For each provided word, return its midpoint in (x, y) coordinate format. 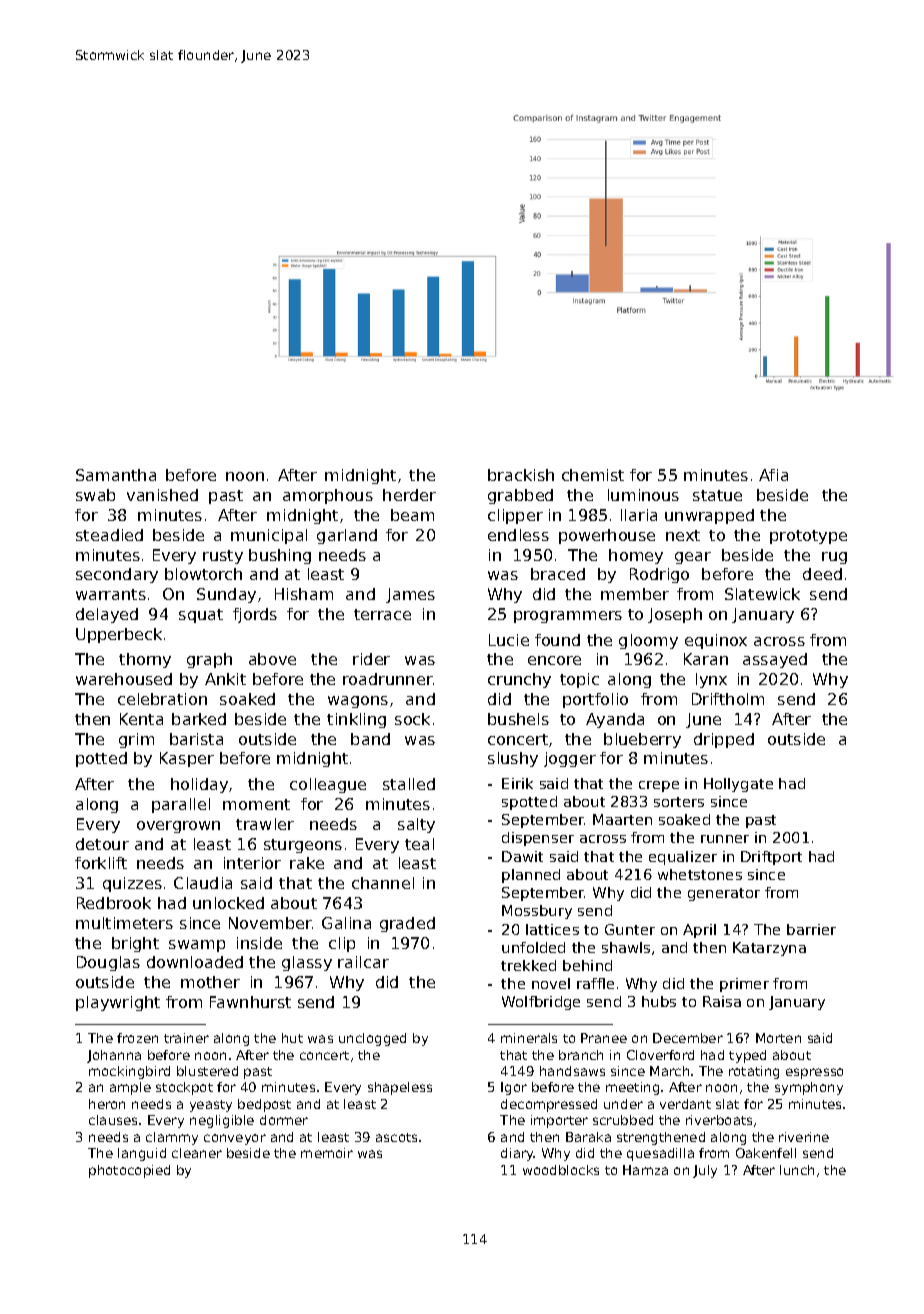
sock (412, 719)
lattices (552, 929)
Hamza (645, 1170)
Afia (773, 475)
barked (199, 719)
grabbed (520, 496)
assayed (775, 660)
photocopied (129, 1171)
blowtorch (203, 574)
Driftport (771, 858)
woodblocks (561, 1170)
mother (210, 982)
